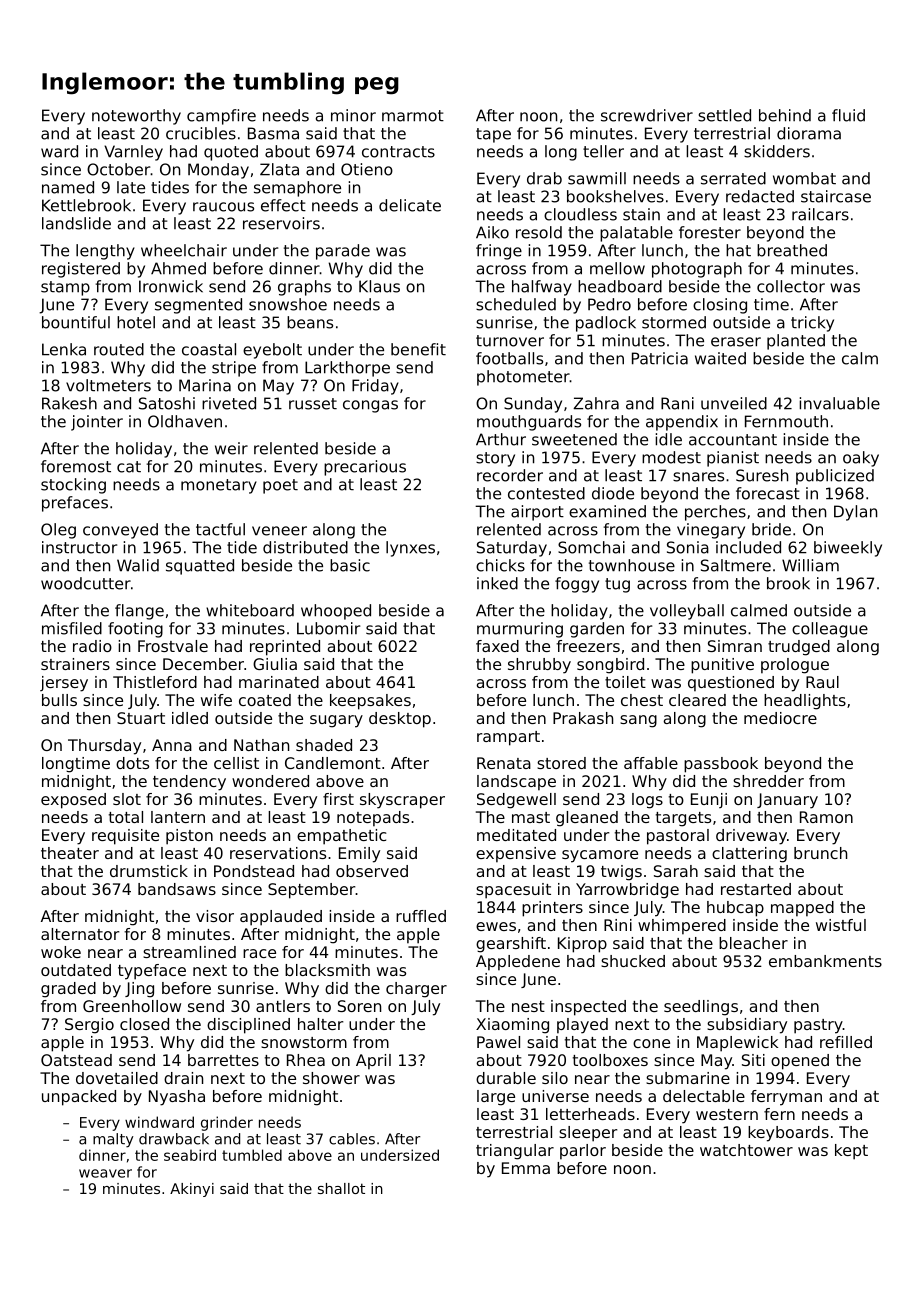  Describe the element at coordinates (493, 135) in the page. I see `tape` at that location.
